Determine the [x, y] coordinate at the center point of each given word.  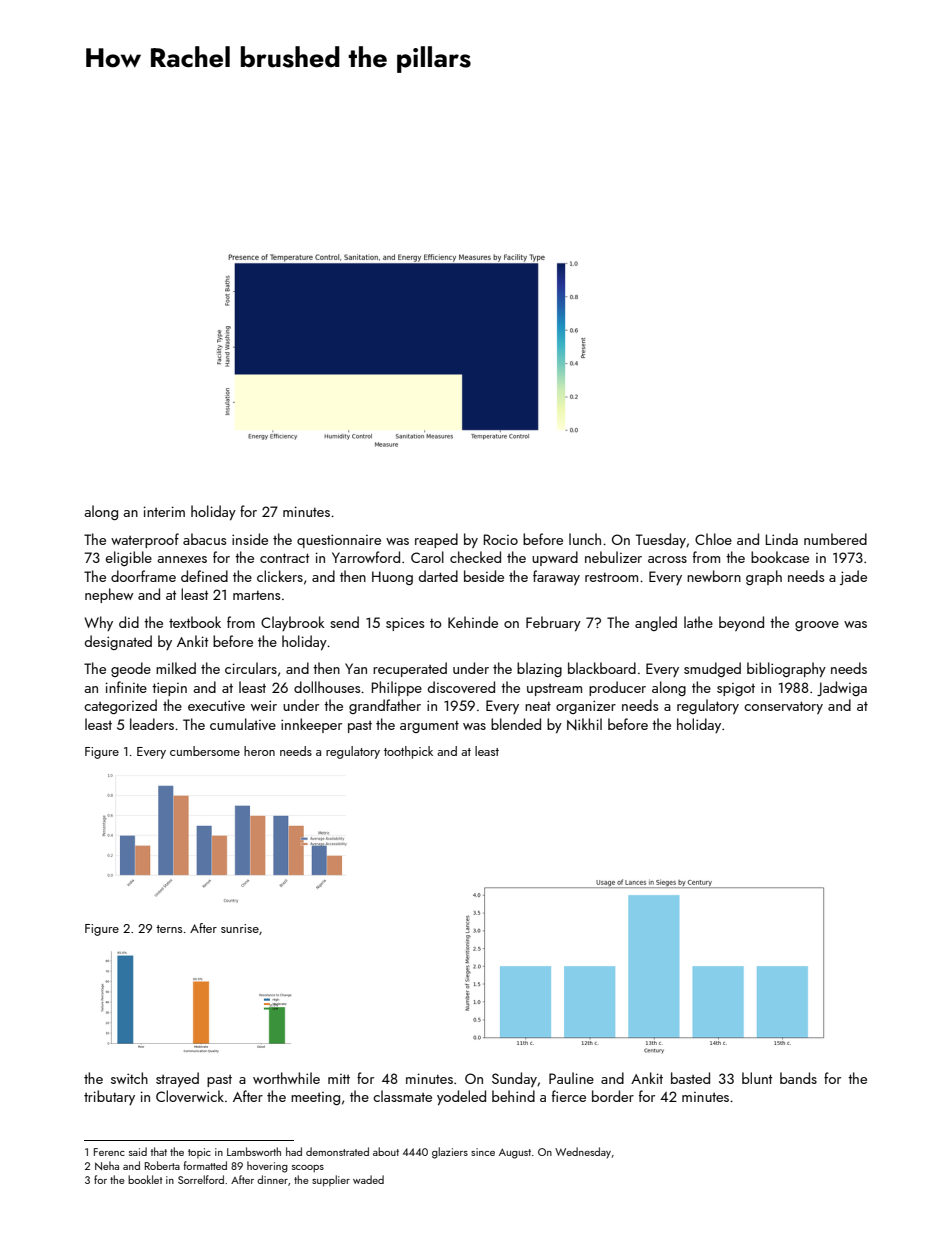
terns [169, 929]
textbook [195, 622]
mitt [339, 1079]
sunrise [240, 928]
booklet [145, 1179]
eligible [129, 558]
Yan [356, 668]
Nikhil [584, 724]
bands [798, 1078]
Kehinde [473, 622]
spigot [736, 689]
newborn [714, 576]
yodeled [461, 1097]
